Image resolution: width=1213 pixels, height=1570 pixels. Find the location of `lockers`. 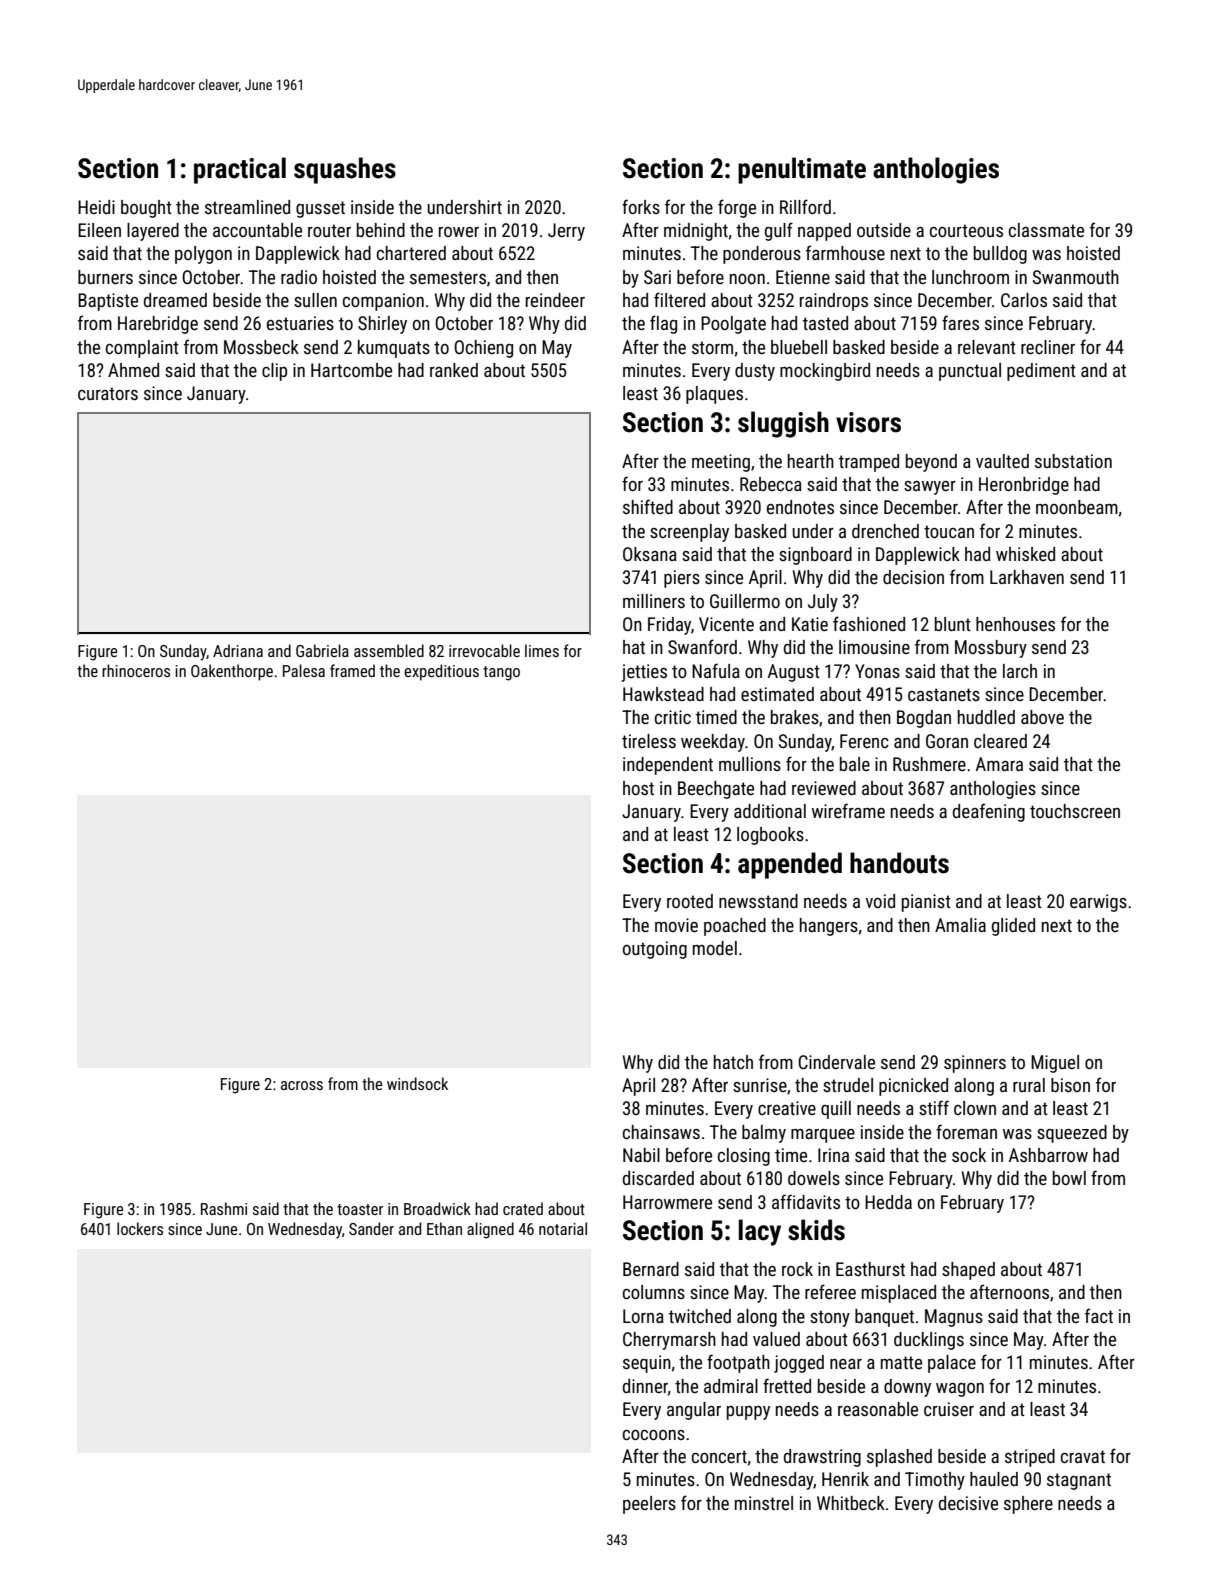

lockers is located at coordinates (140, 1228).
